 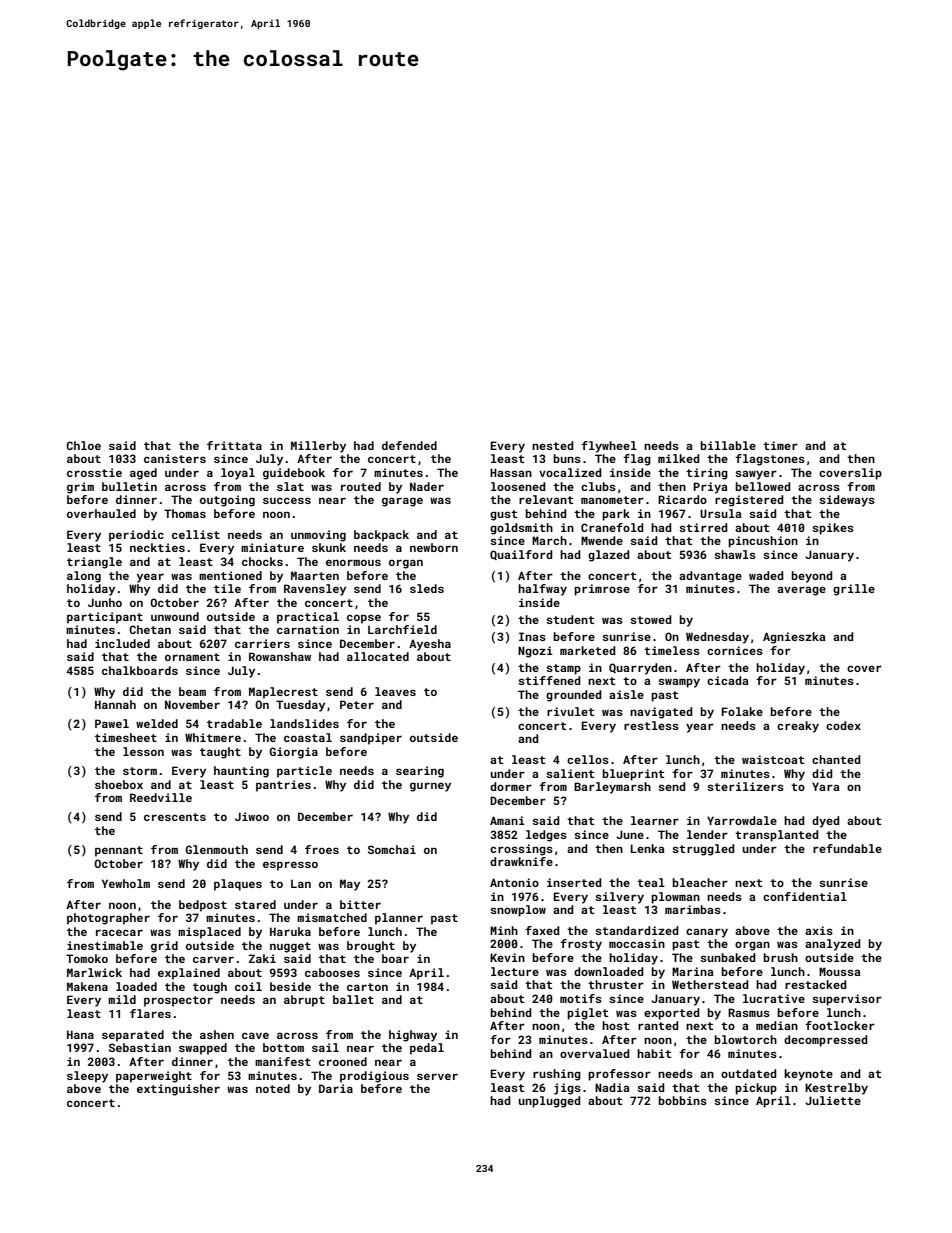 I want to click on success, so click(x=287, y=500).
